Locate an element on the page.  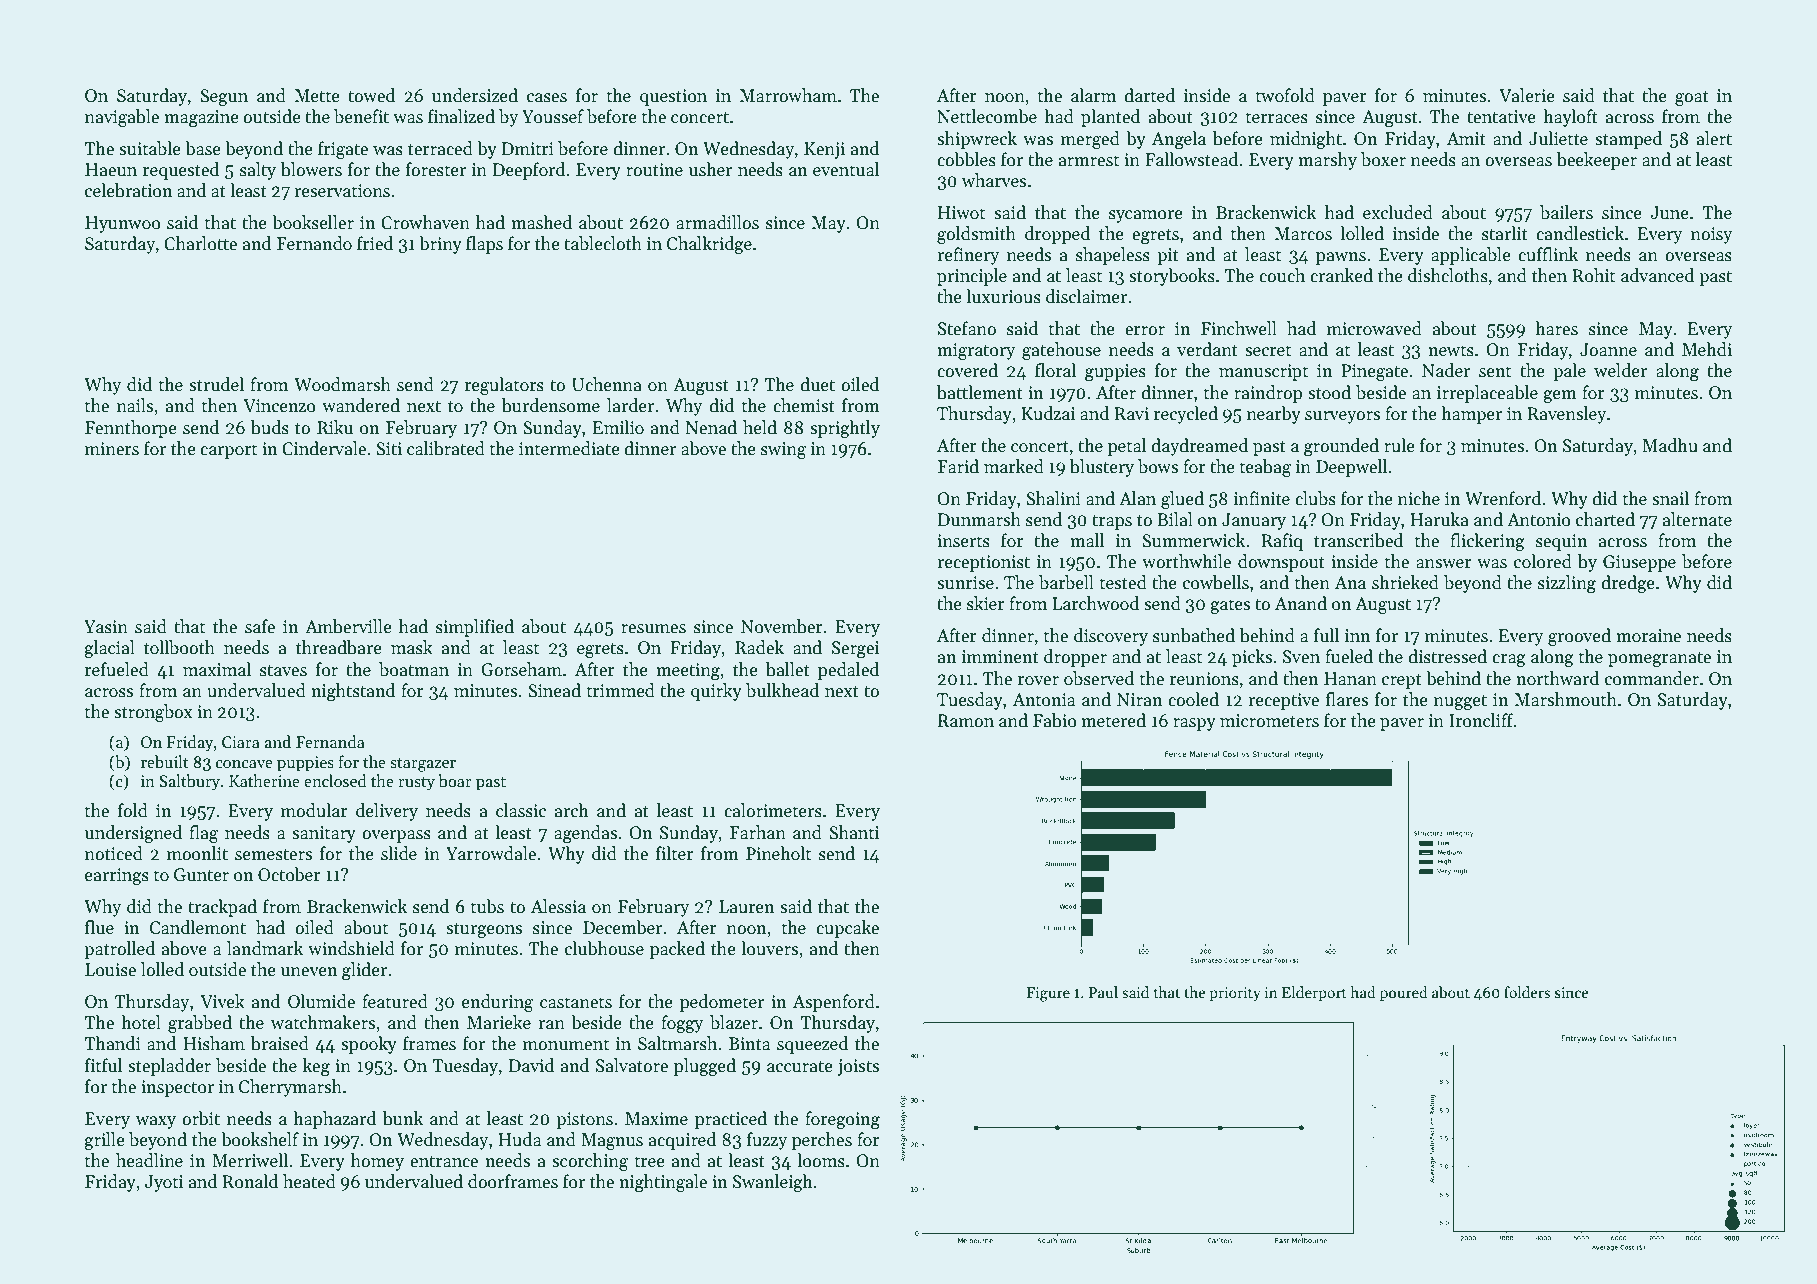
terraces is located at coordinates (1276, 118).
